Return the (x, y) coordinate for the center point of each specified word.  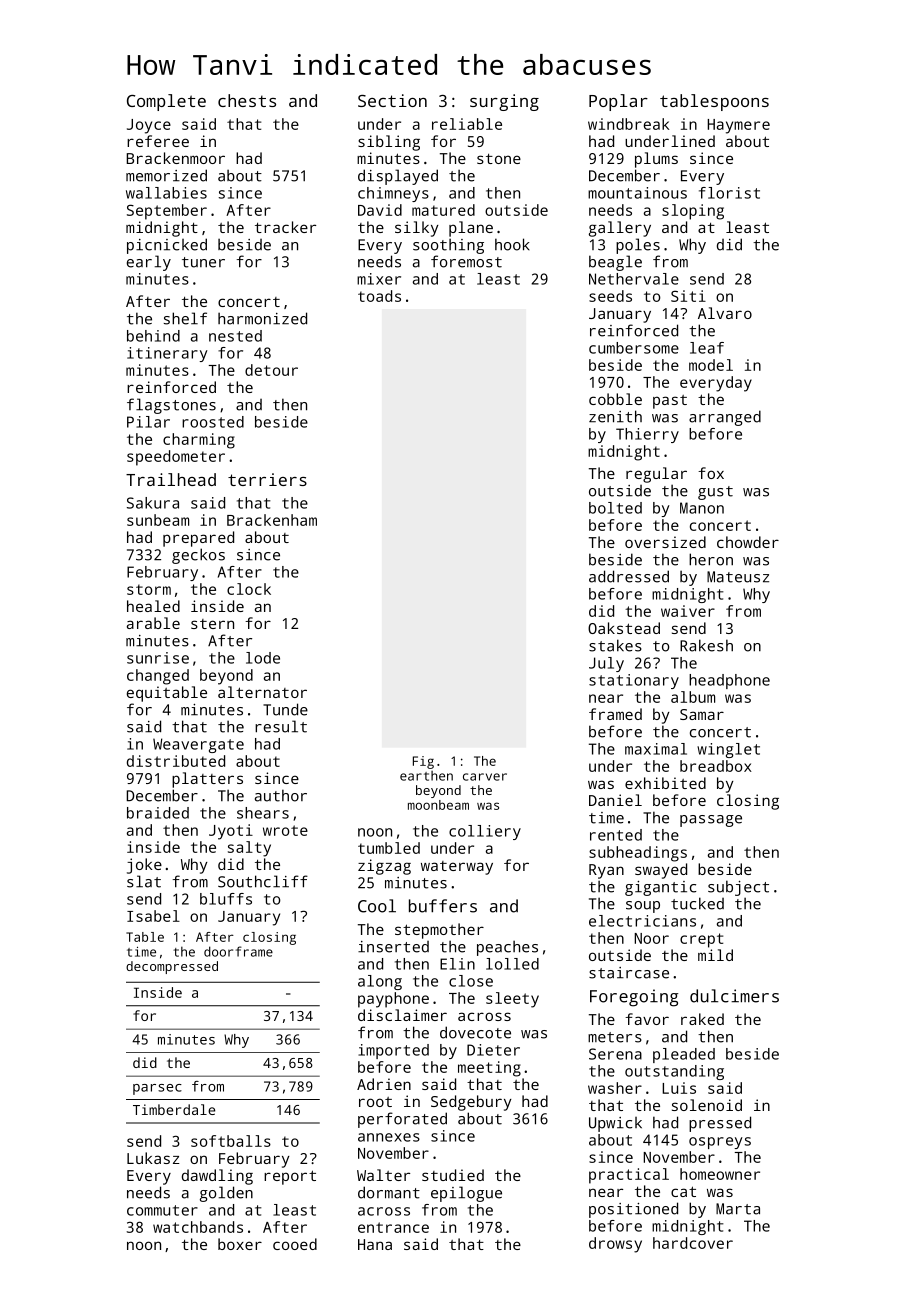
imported (393, 1051)
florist (729, 193)
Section (392, 100)
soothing (448, 246)
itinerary (167, 354)
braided (158, 813)
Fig (423, 762)
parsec (157, 1089)
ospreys (720, 1143)
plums (656, 160)
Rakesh (706, 645)
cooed (295, 1244)
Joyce (149, 126)
